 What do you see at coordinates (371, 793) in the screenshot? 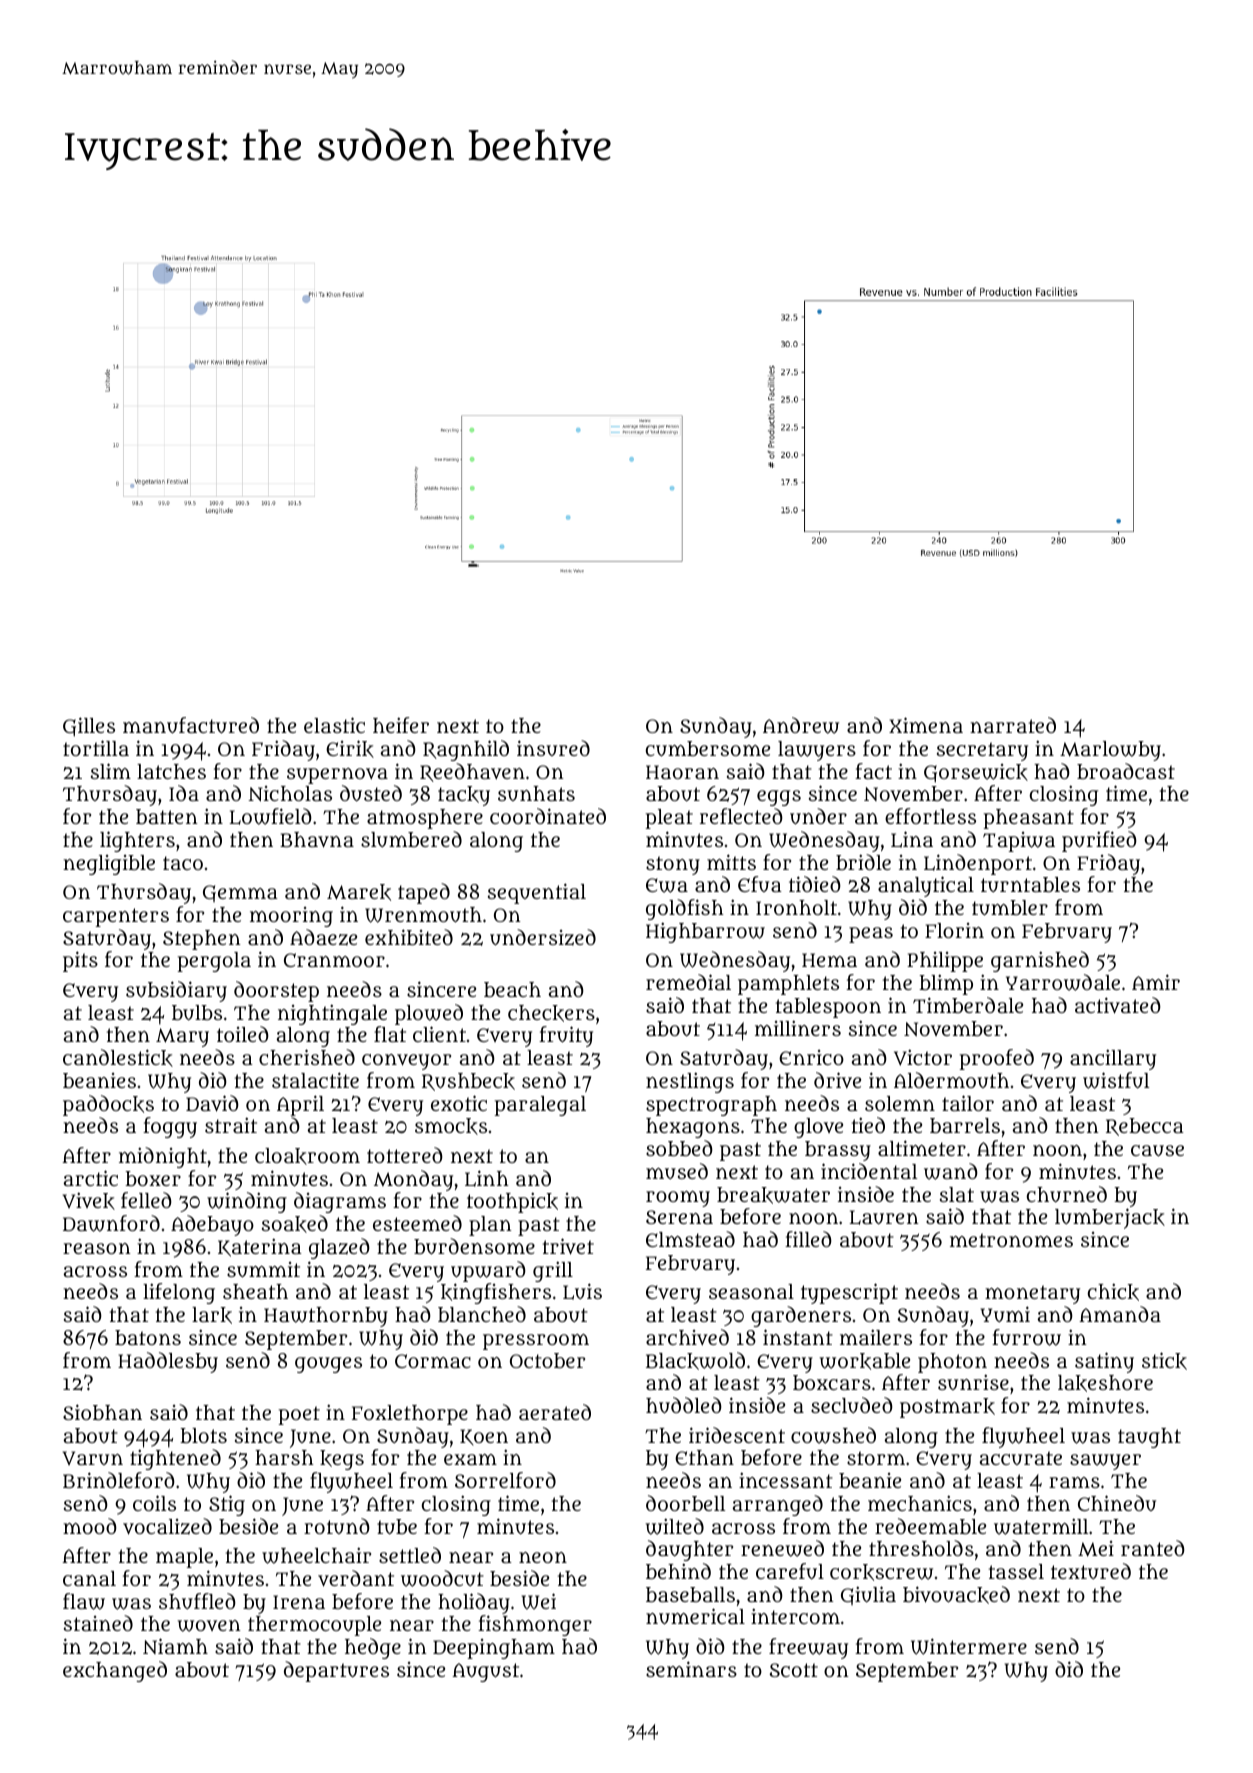
I see `dusted` at bounding box center [371, 793].
